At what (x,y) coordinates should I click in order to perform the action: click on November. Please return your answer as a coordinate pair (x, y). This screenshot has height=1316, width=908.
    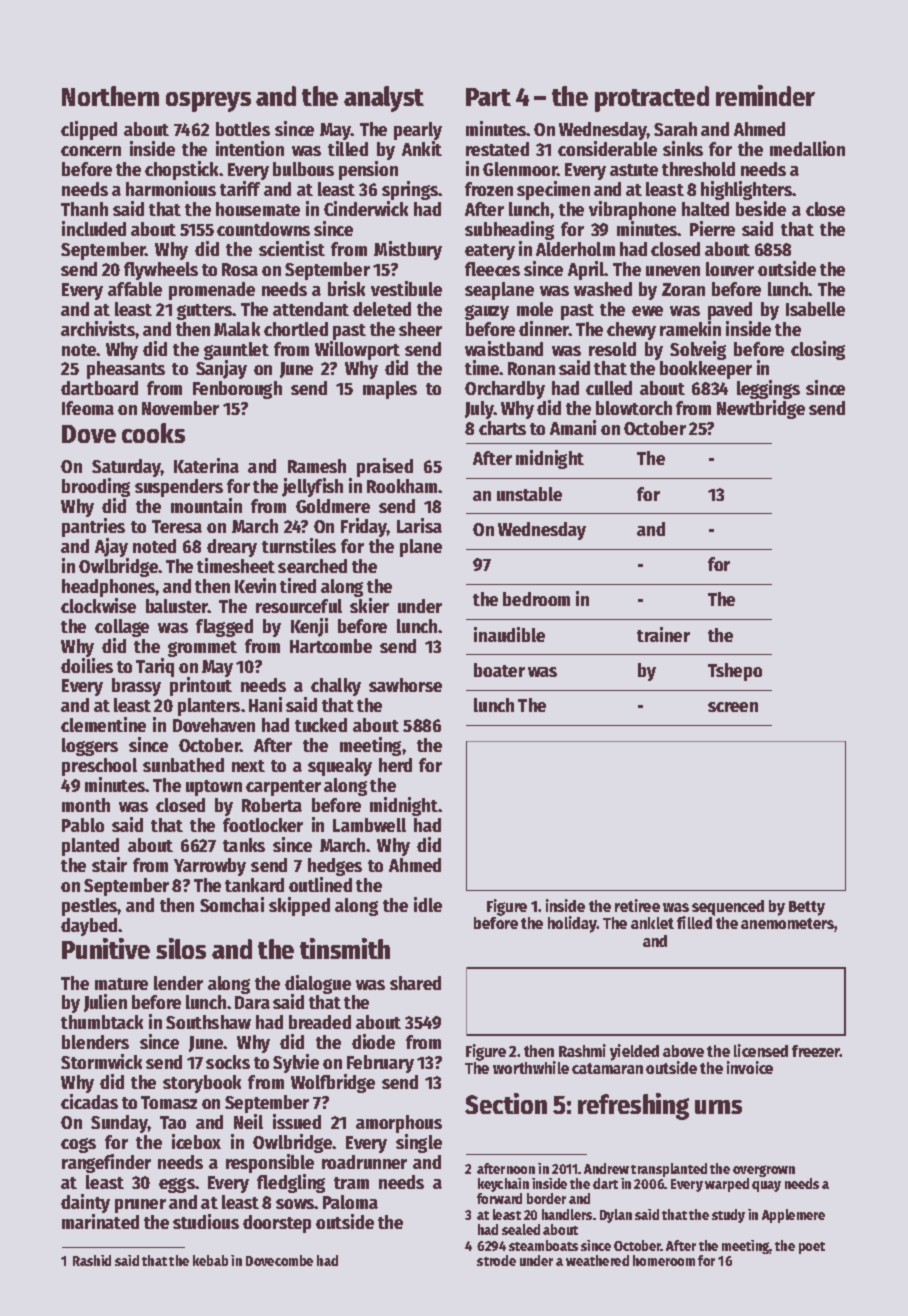
    Looking at the image, I should click on (180, 408).
